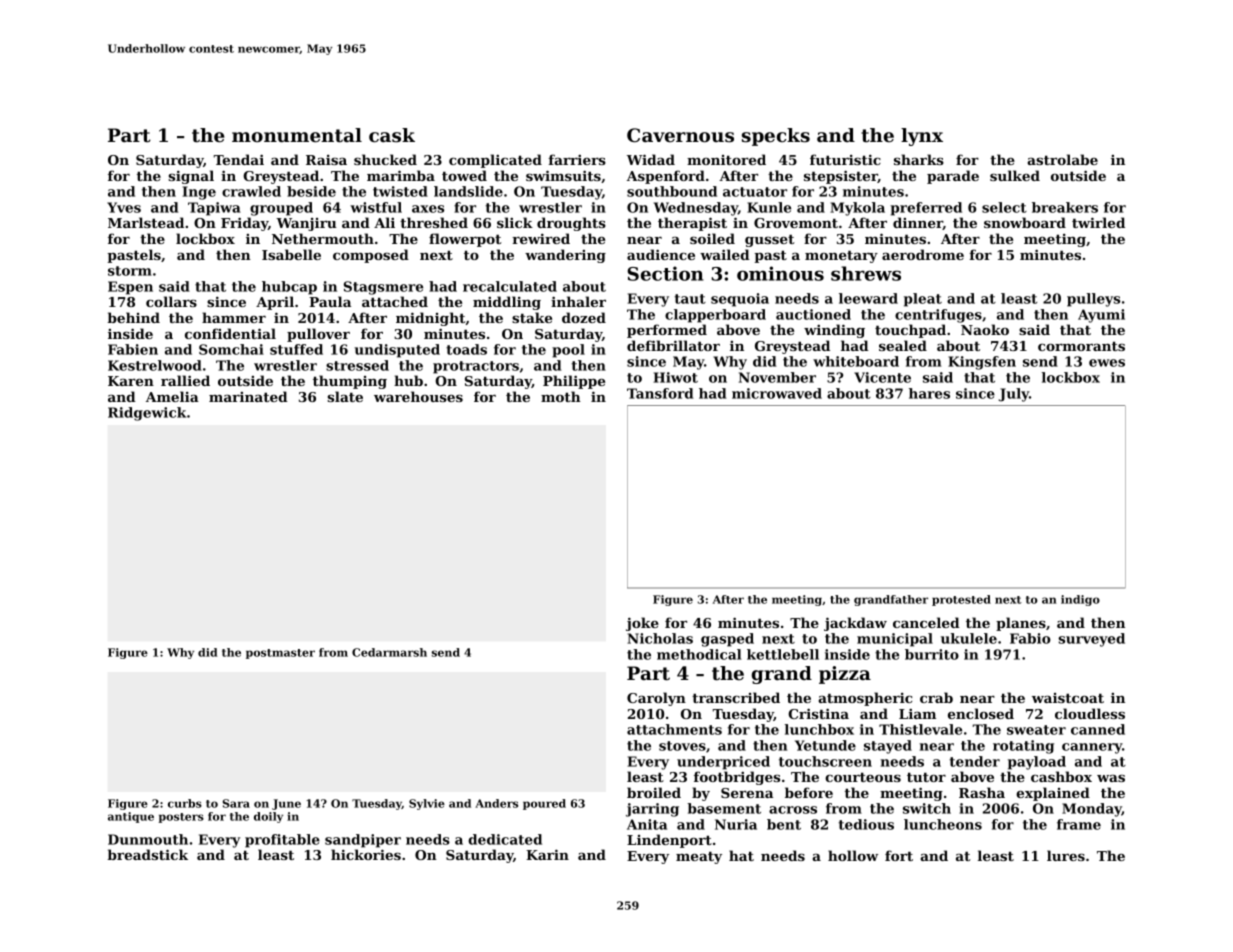 The width and height of the screenshot is (1233, 952). Describe the element at coordinates (578, 301) in the screenshot. I see `inhaler` at that location.
